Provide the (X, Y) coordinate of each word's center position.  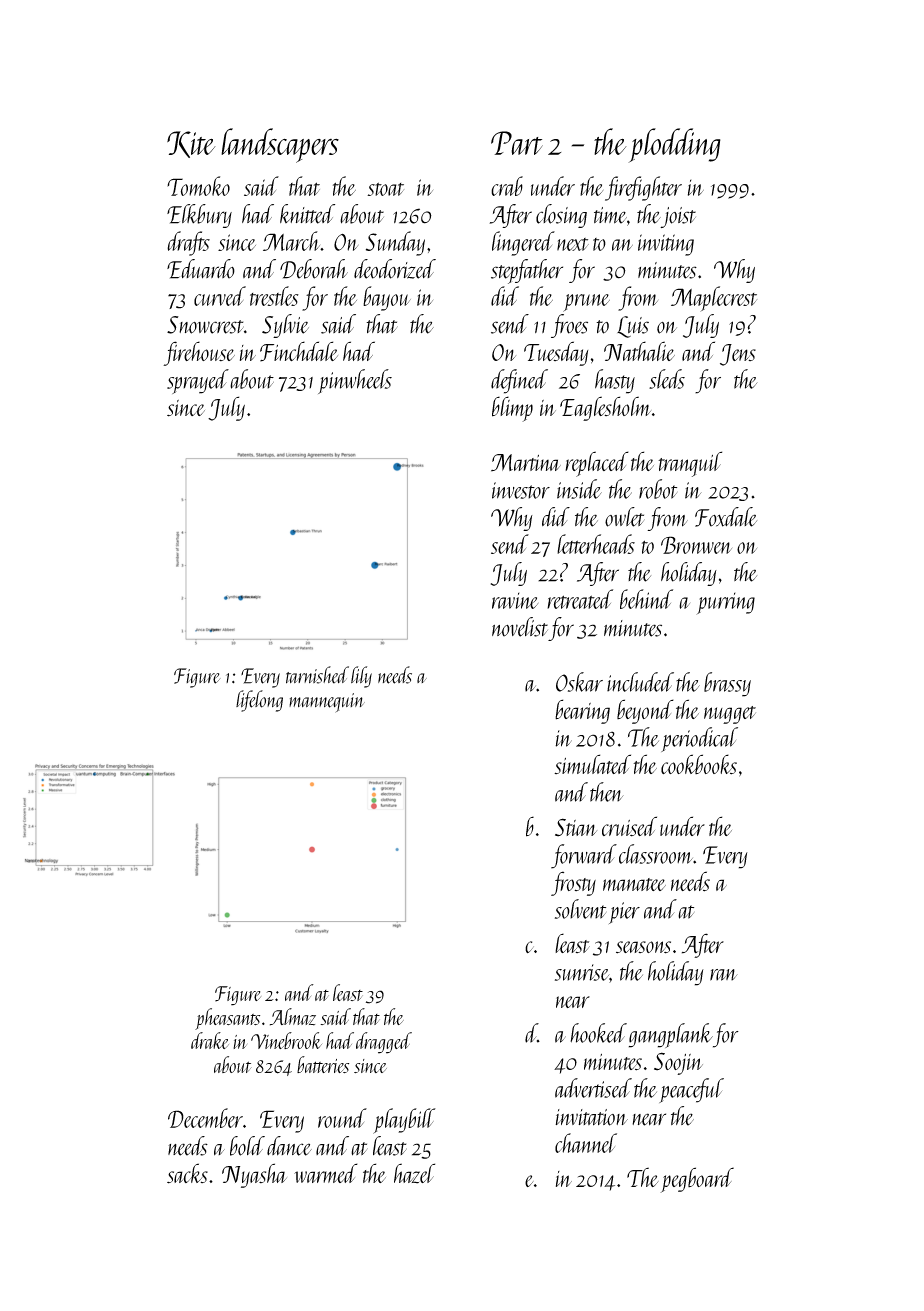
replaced (597, 464)
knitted (307, 214)
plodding (674, 145)
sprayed (198, 381)
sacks (187, 1173)
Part (517, 143)
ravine (515, 601)
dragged (384, 1043)
